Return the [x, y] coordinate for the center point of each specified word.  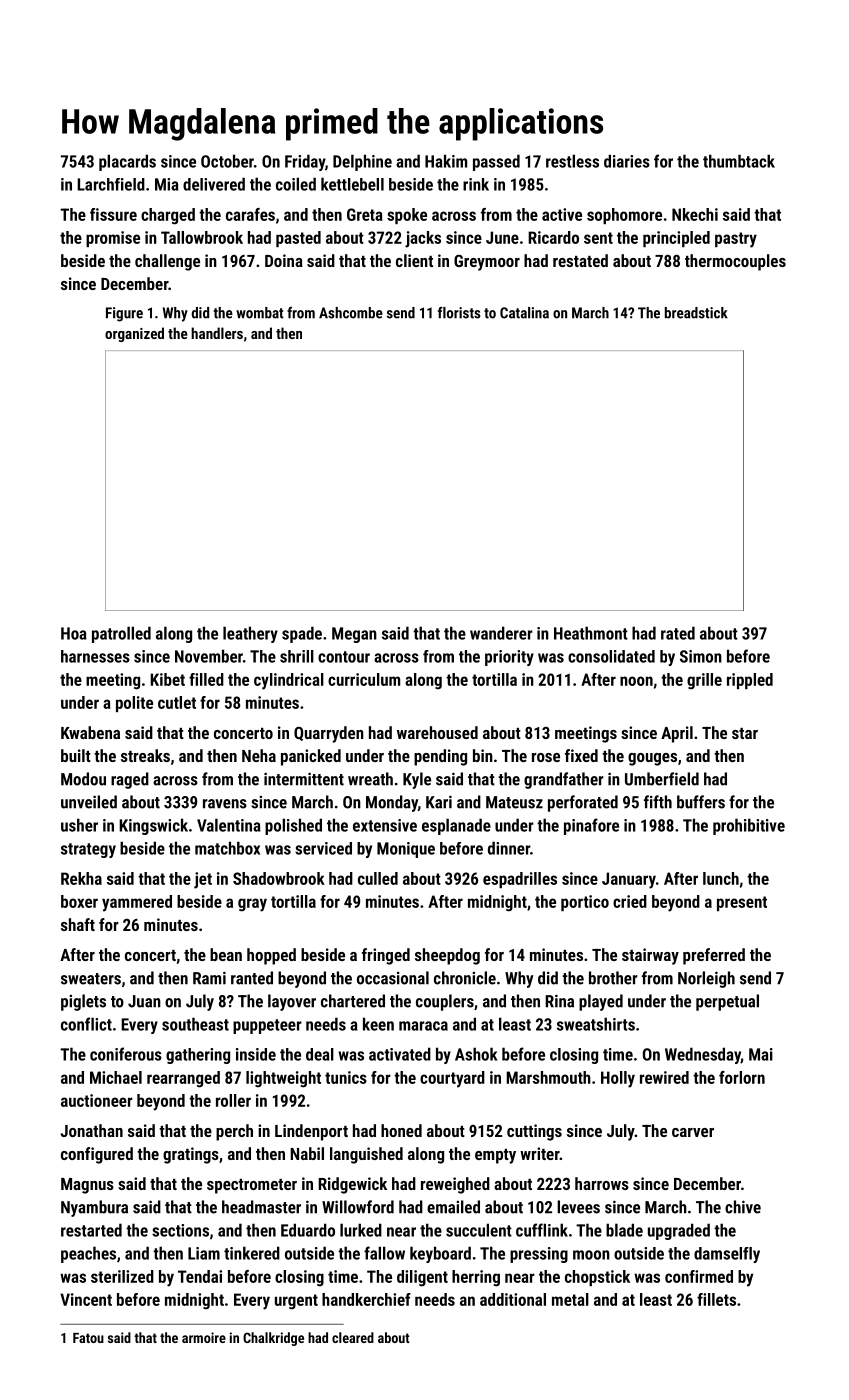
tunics [346, 1077]
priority [509, 658]
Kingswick [153, 826]
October [227, 161]
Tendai [200, 1276]
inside [256, 1054]
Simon [701, 656]
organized [134, 334]
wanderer [501, 633]
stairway [650, 956]
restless [572, 161]
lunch [721, 878]
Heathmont [591, 633]
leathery [250, 634]
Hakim [446, 161]
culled [378, 878]
